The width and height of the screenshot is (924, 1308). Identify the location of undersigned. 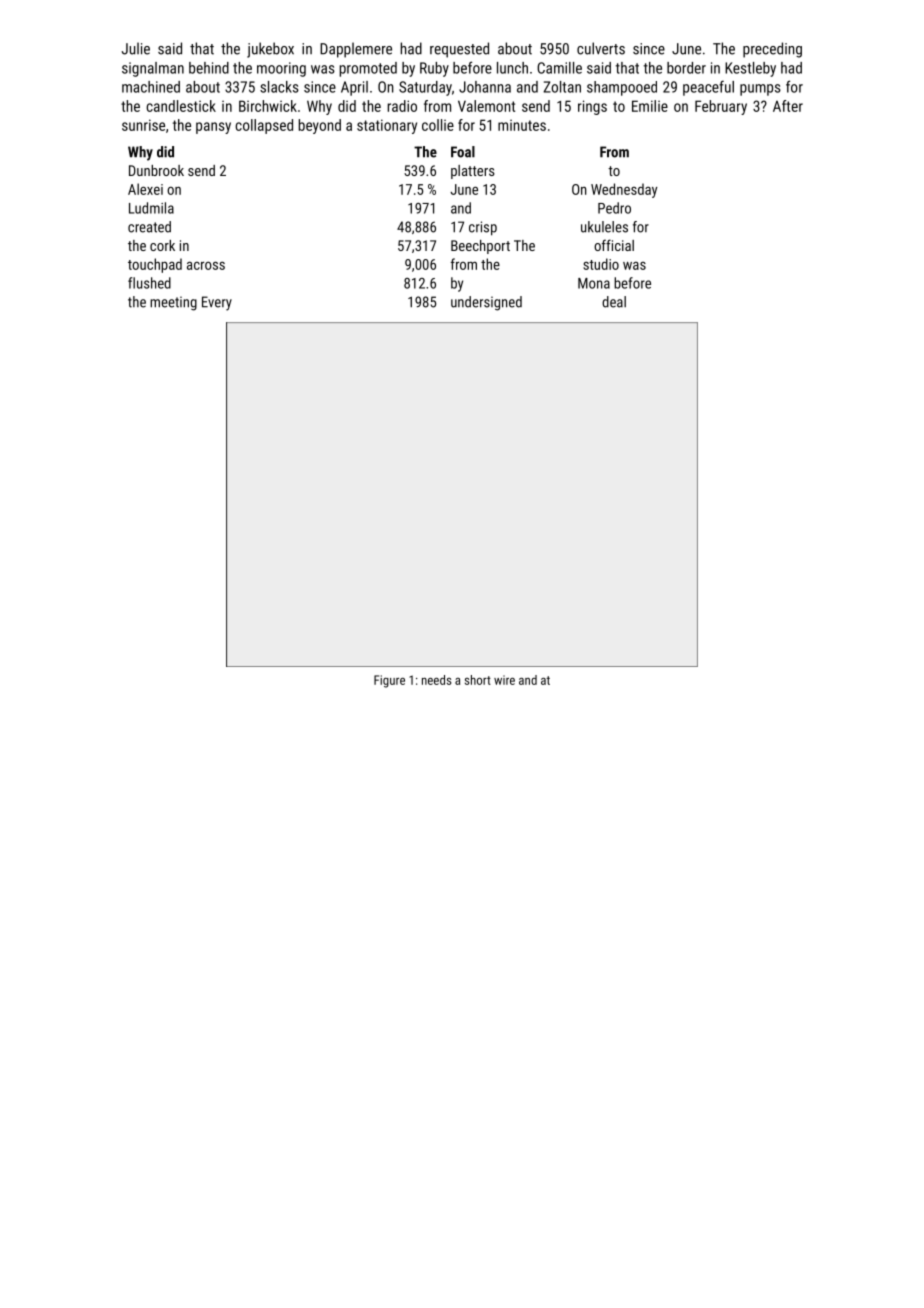
(486, 303).
